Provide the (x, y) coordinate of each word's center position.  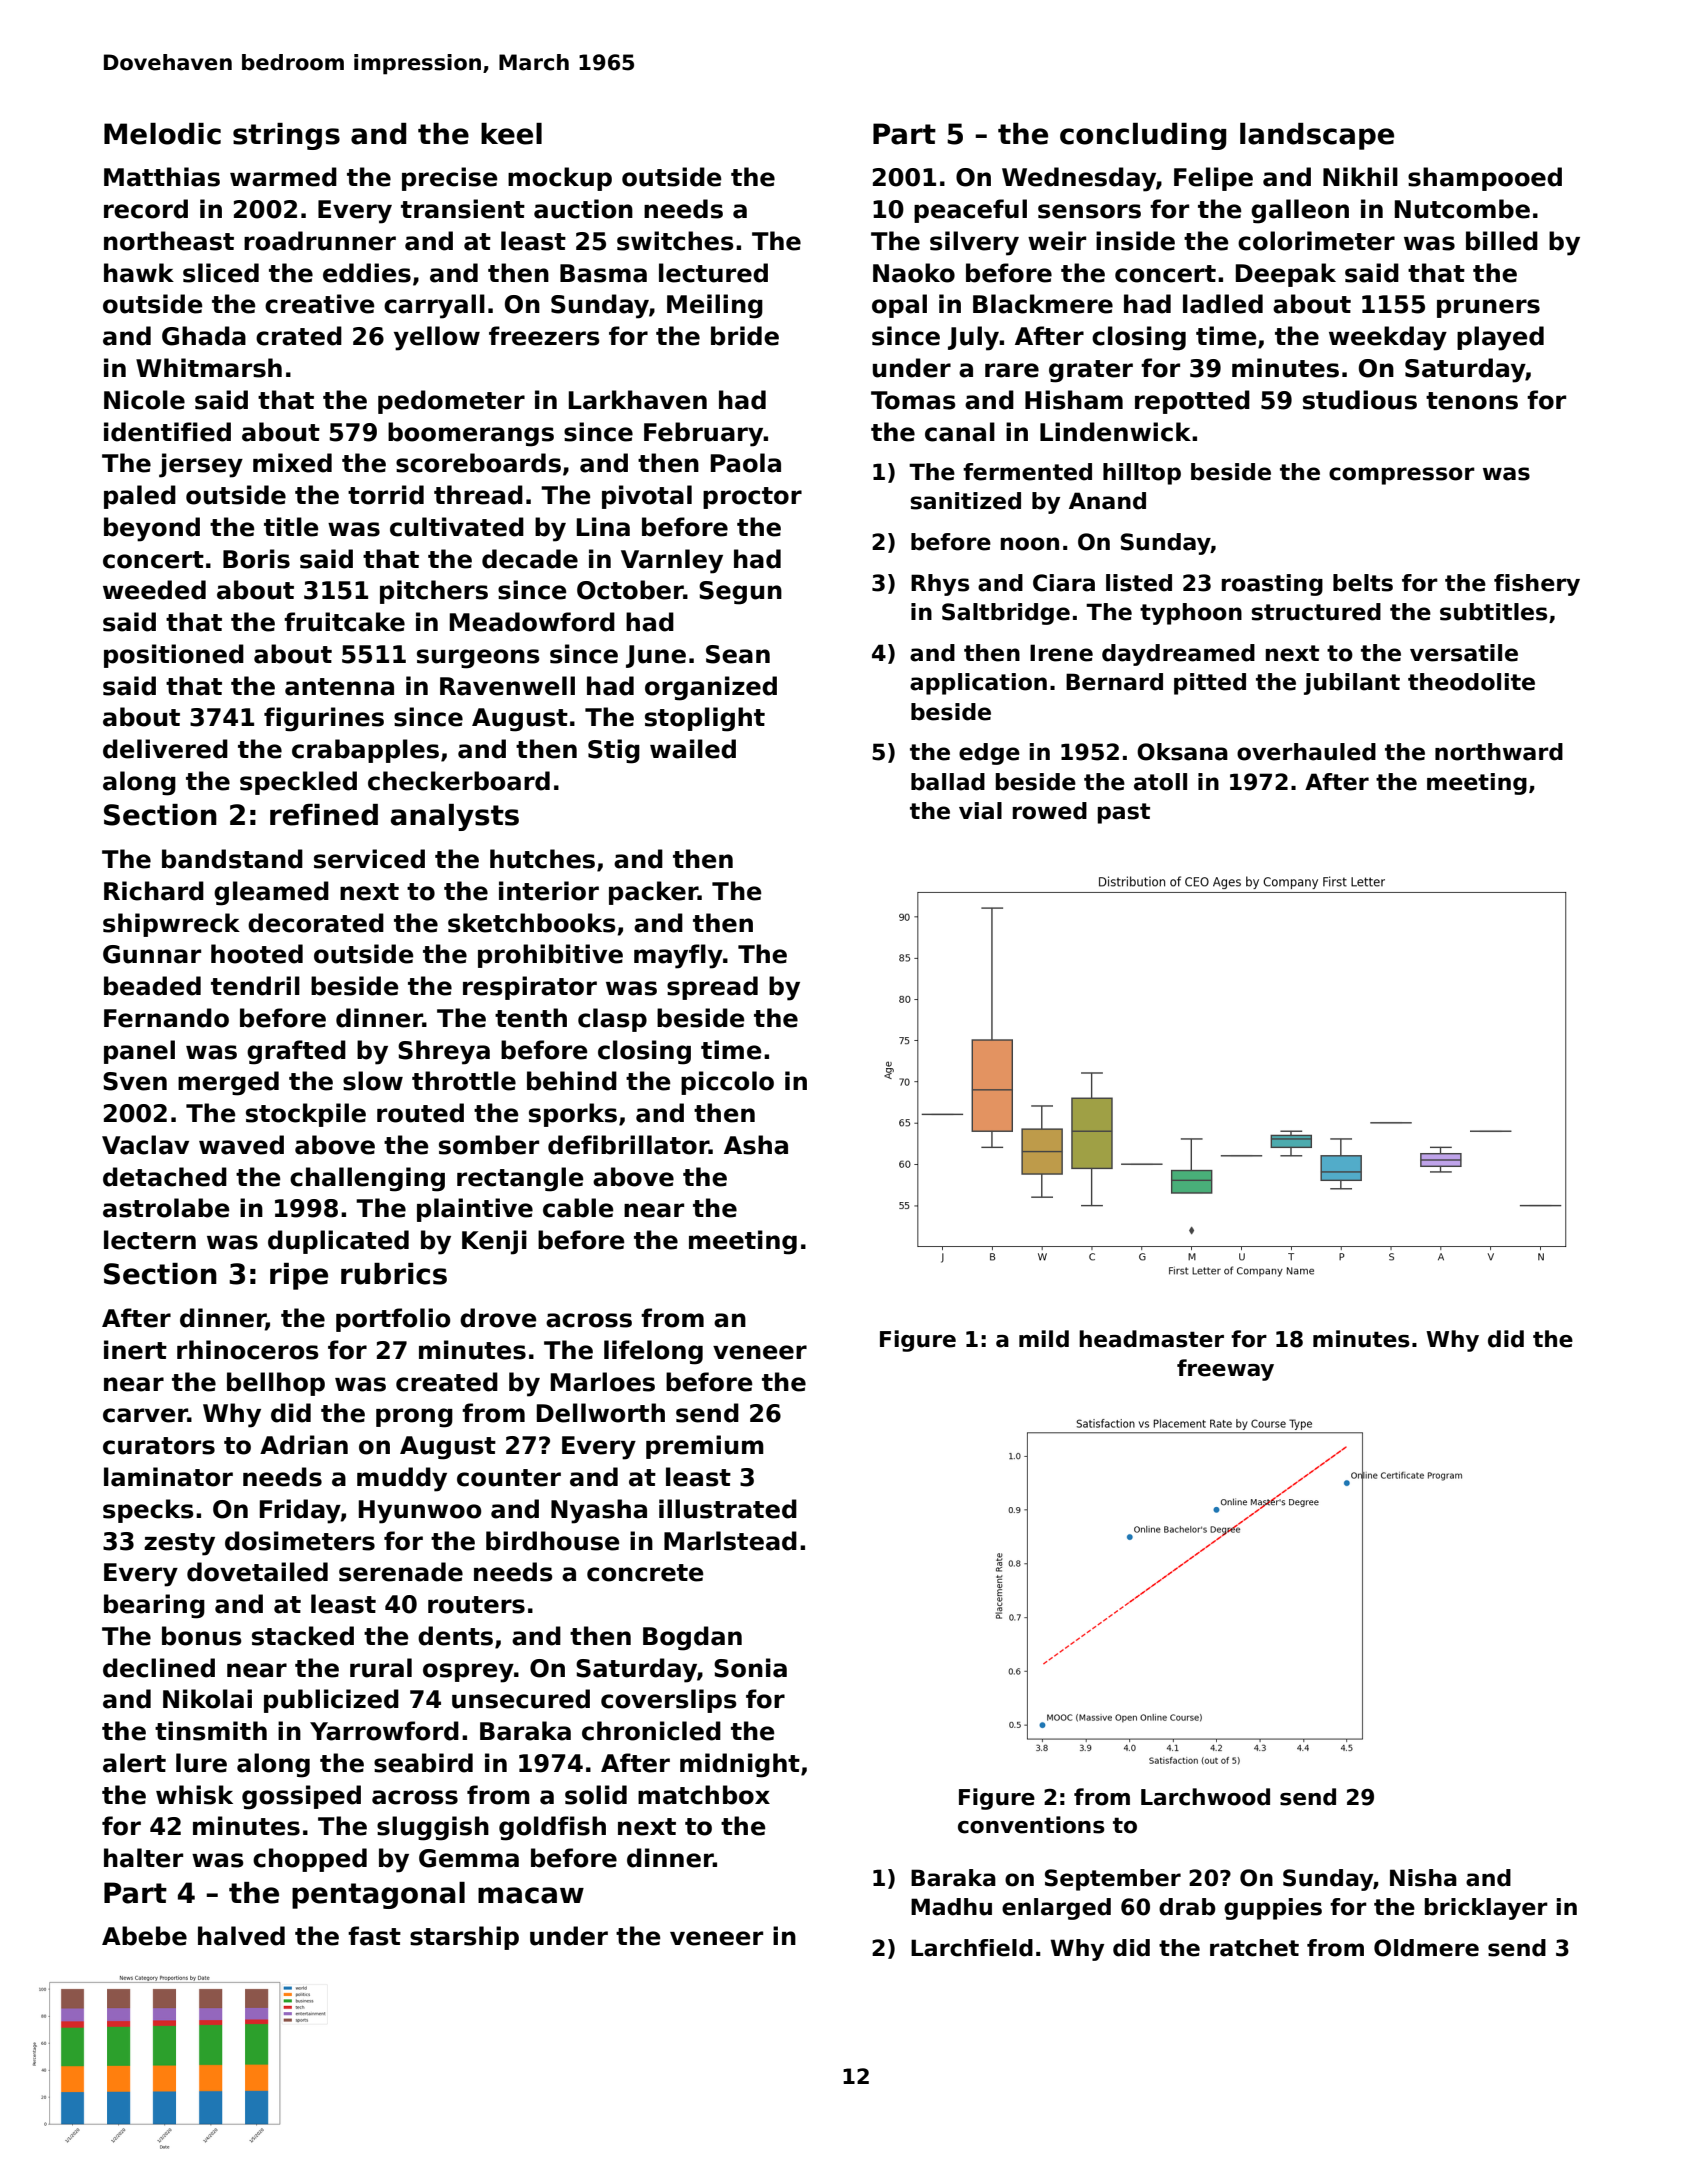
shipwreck (171, 925)
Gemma (469, 1858)
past (1124, 813)
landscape (1317, 136)
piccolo (727, 1083)
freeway (1225, 1370)
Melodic (162, 134)
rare (1012, 370)
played (1500, 338)
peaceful (970, 211)
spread (712, 988)
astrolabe (166, 1208)
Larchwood (1205, 1797)
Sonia (750, 1668)
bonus (202, 1636)
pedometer (451, 402)
